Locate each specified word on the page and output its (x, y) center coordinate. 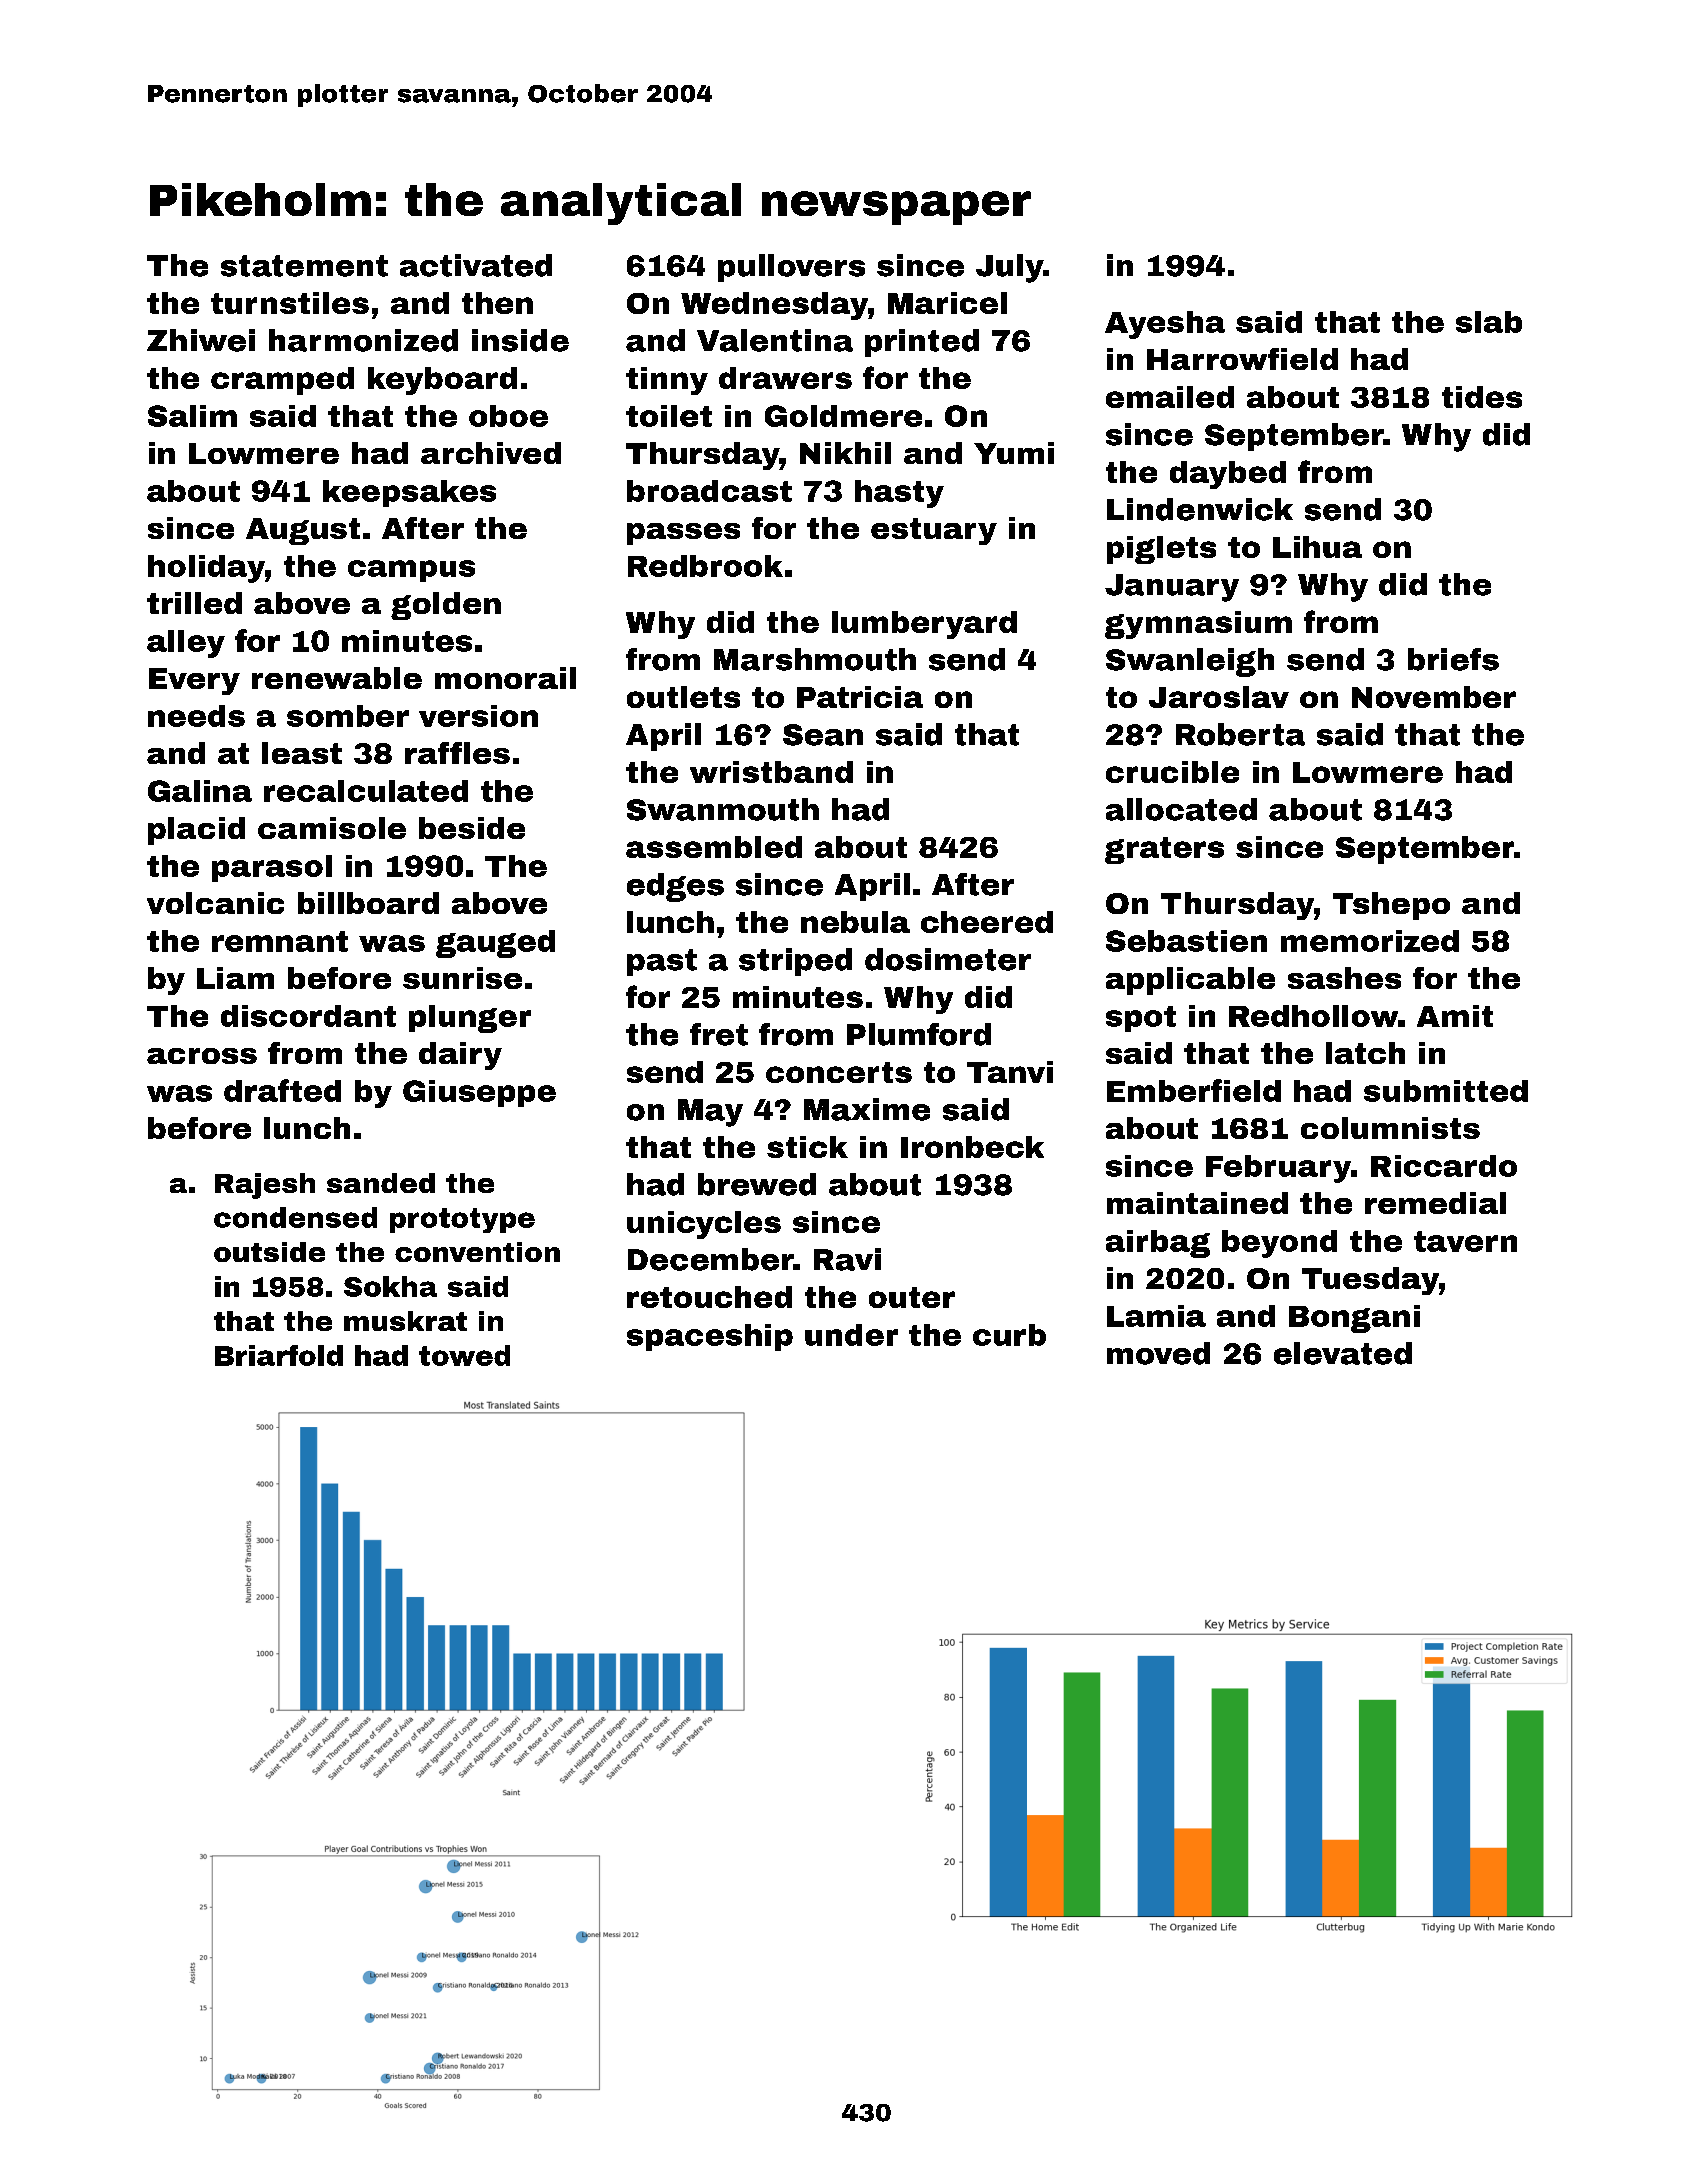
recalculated (366, 791)
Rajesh (265, 1186)
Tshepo (1391, 906)
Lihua (1317, 547)
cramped (282, 381)
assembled (714, 847)
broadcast (709, 491)
